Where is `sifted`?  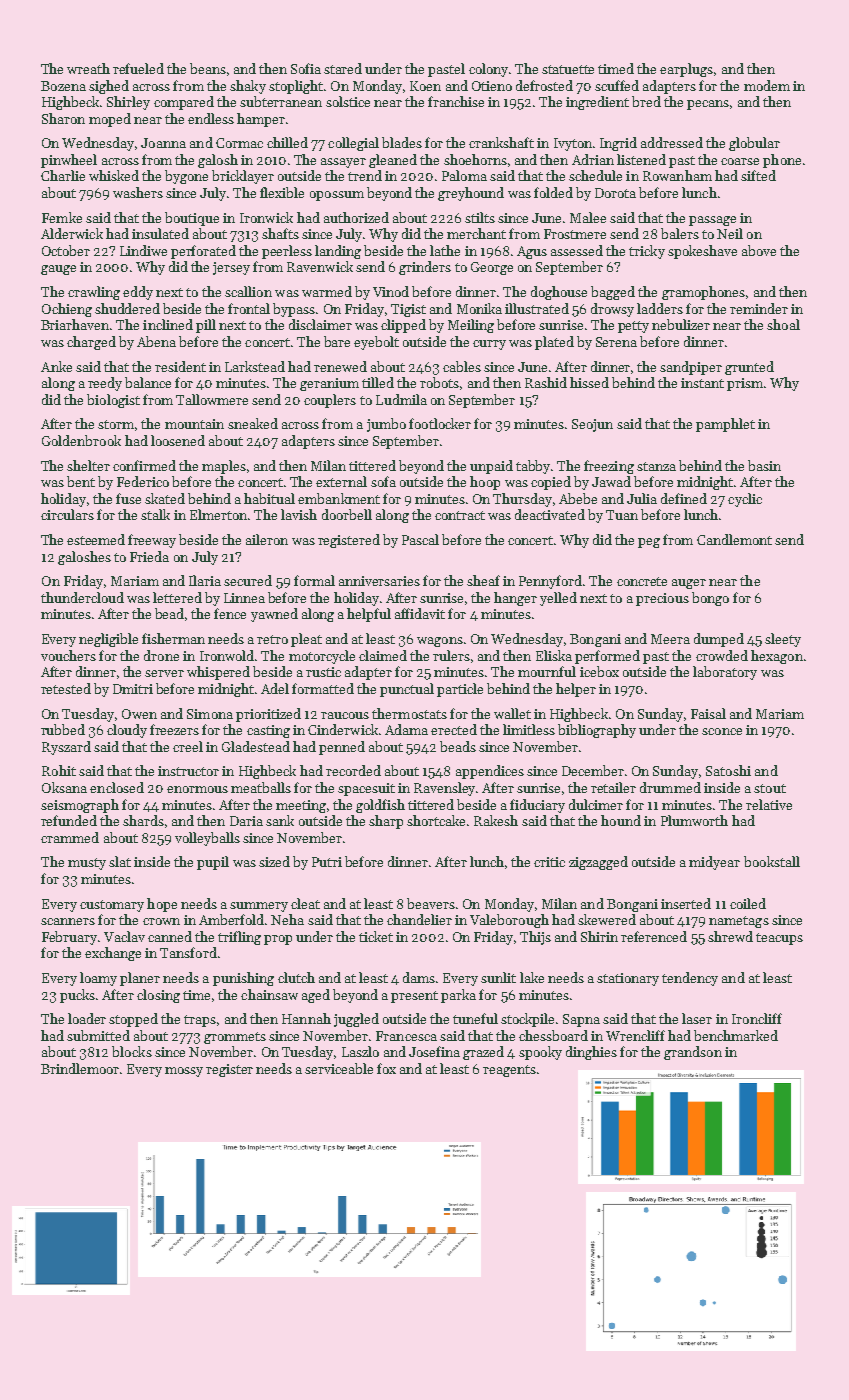
sifted is located at coordinates (758, 175).
